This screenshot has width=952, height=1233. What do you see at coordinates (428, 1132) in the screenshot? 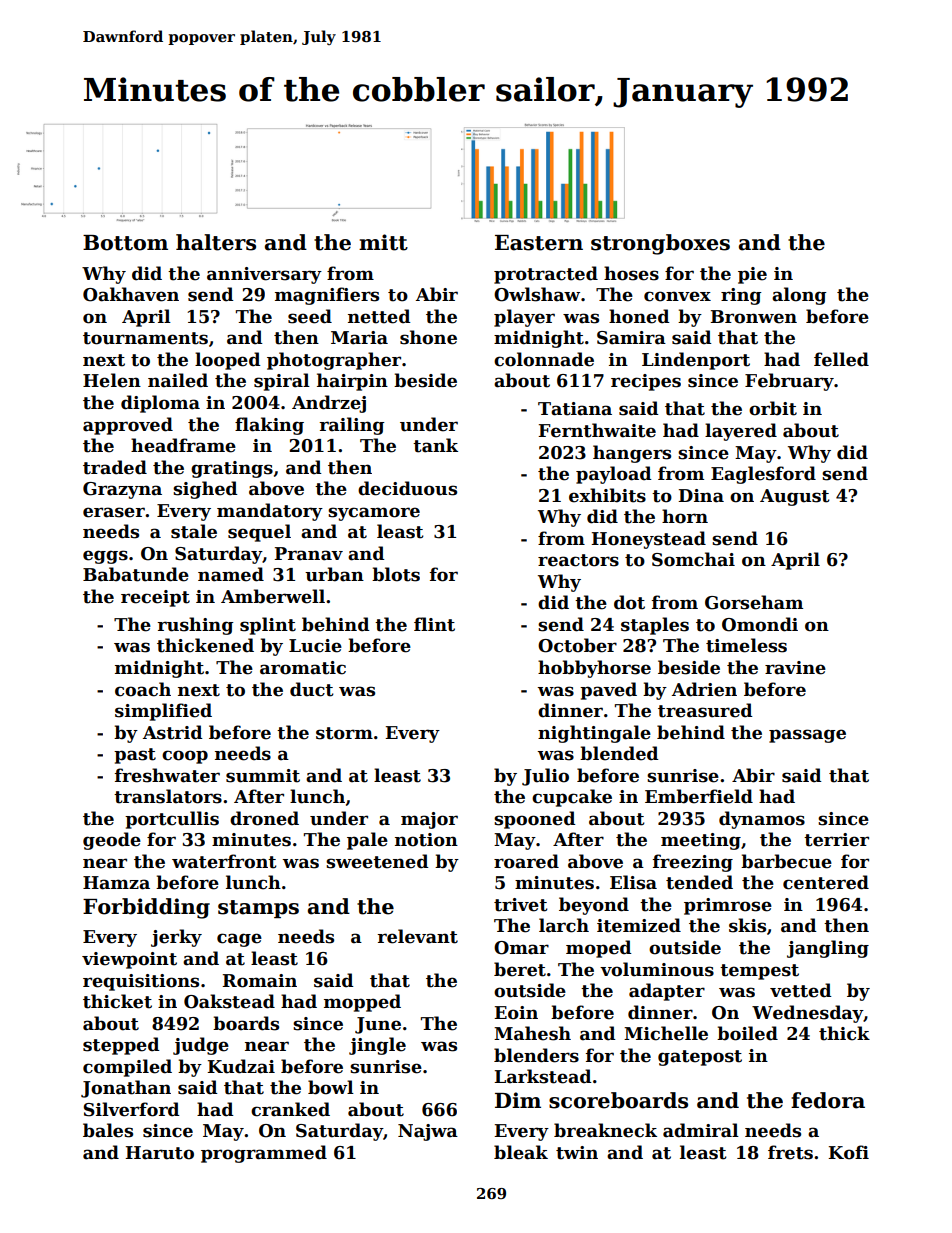
I see `Najwa` at bounding box center [428, 1132].
